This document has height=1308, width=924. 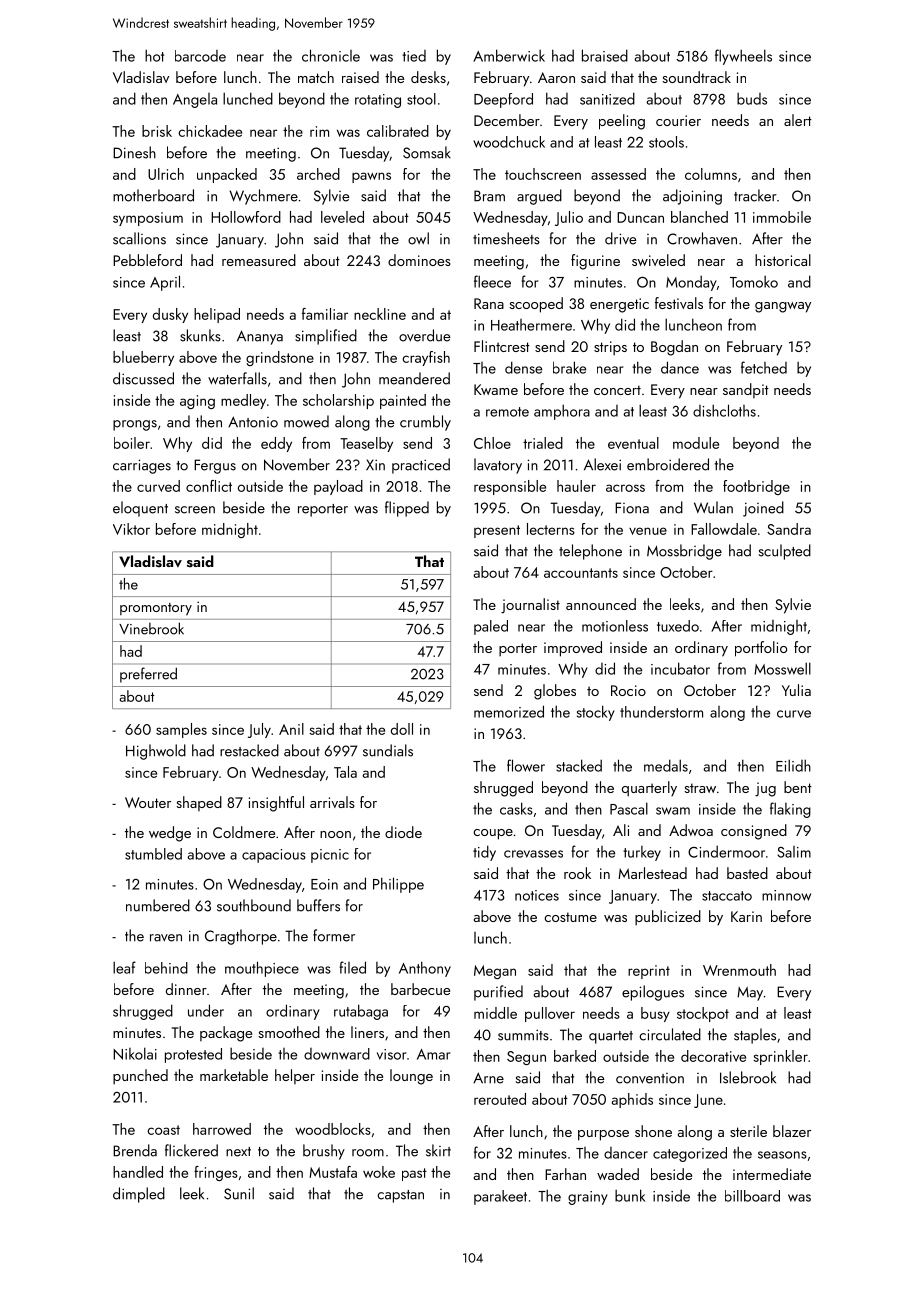 I want to click on Sandra, so click(x=789, y=529).
